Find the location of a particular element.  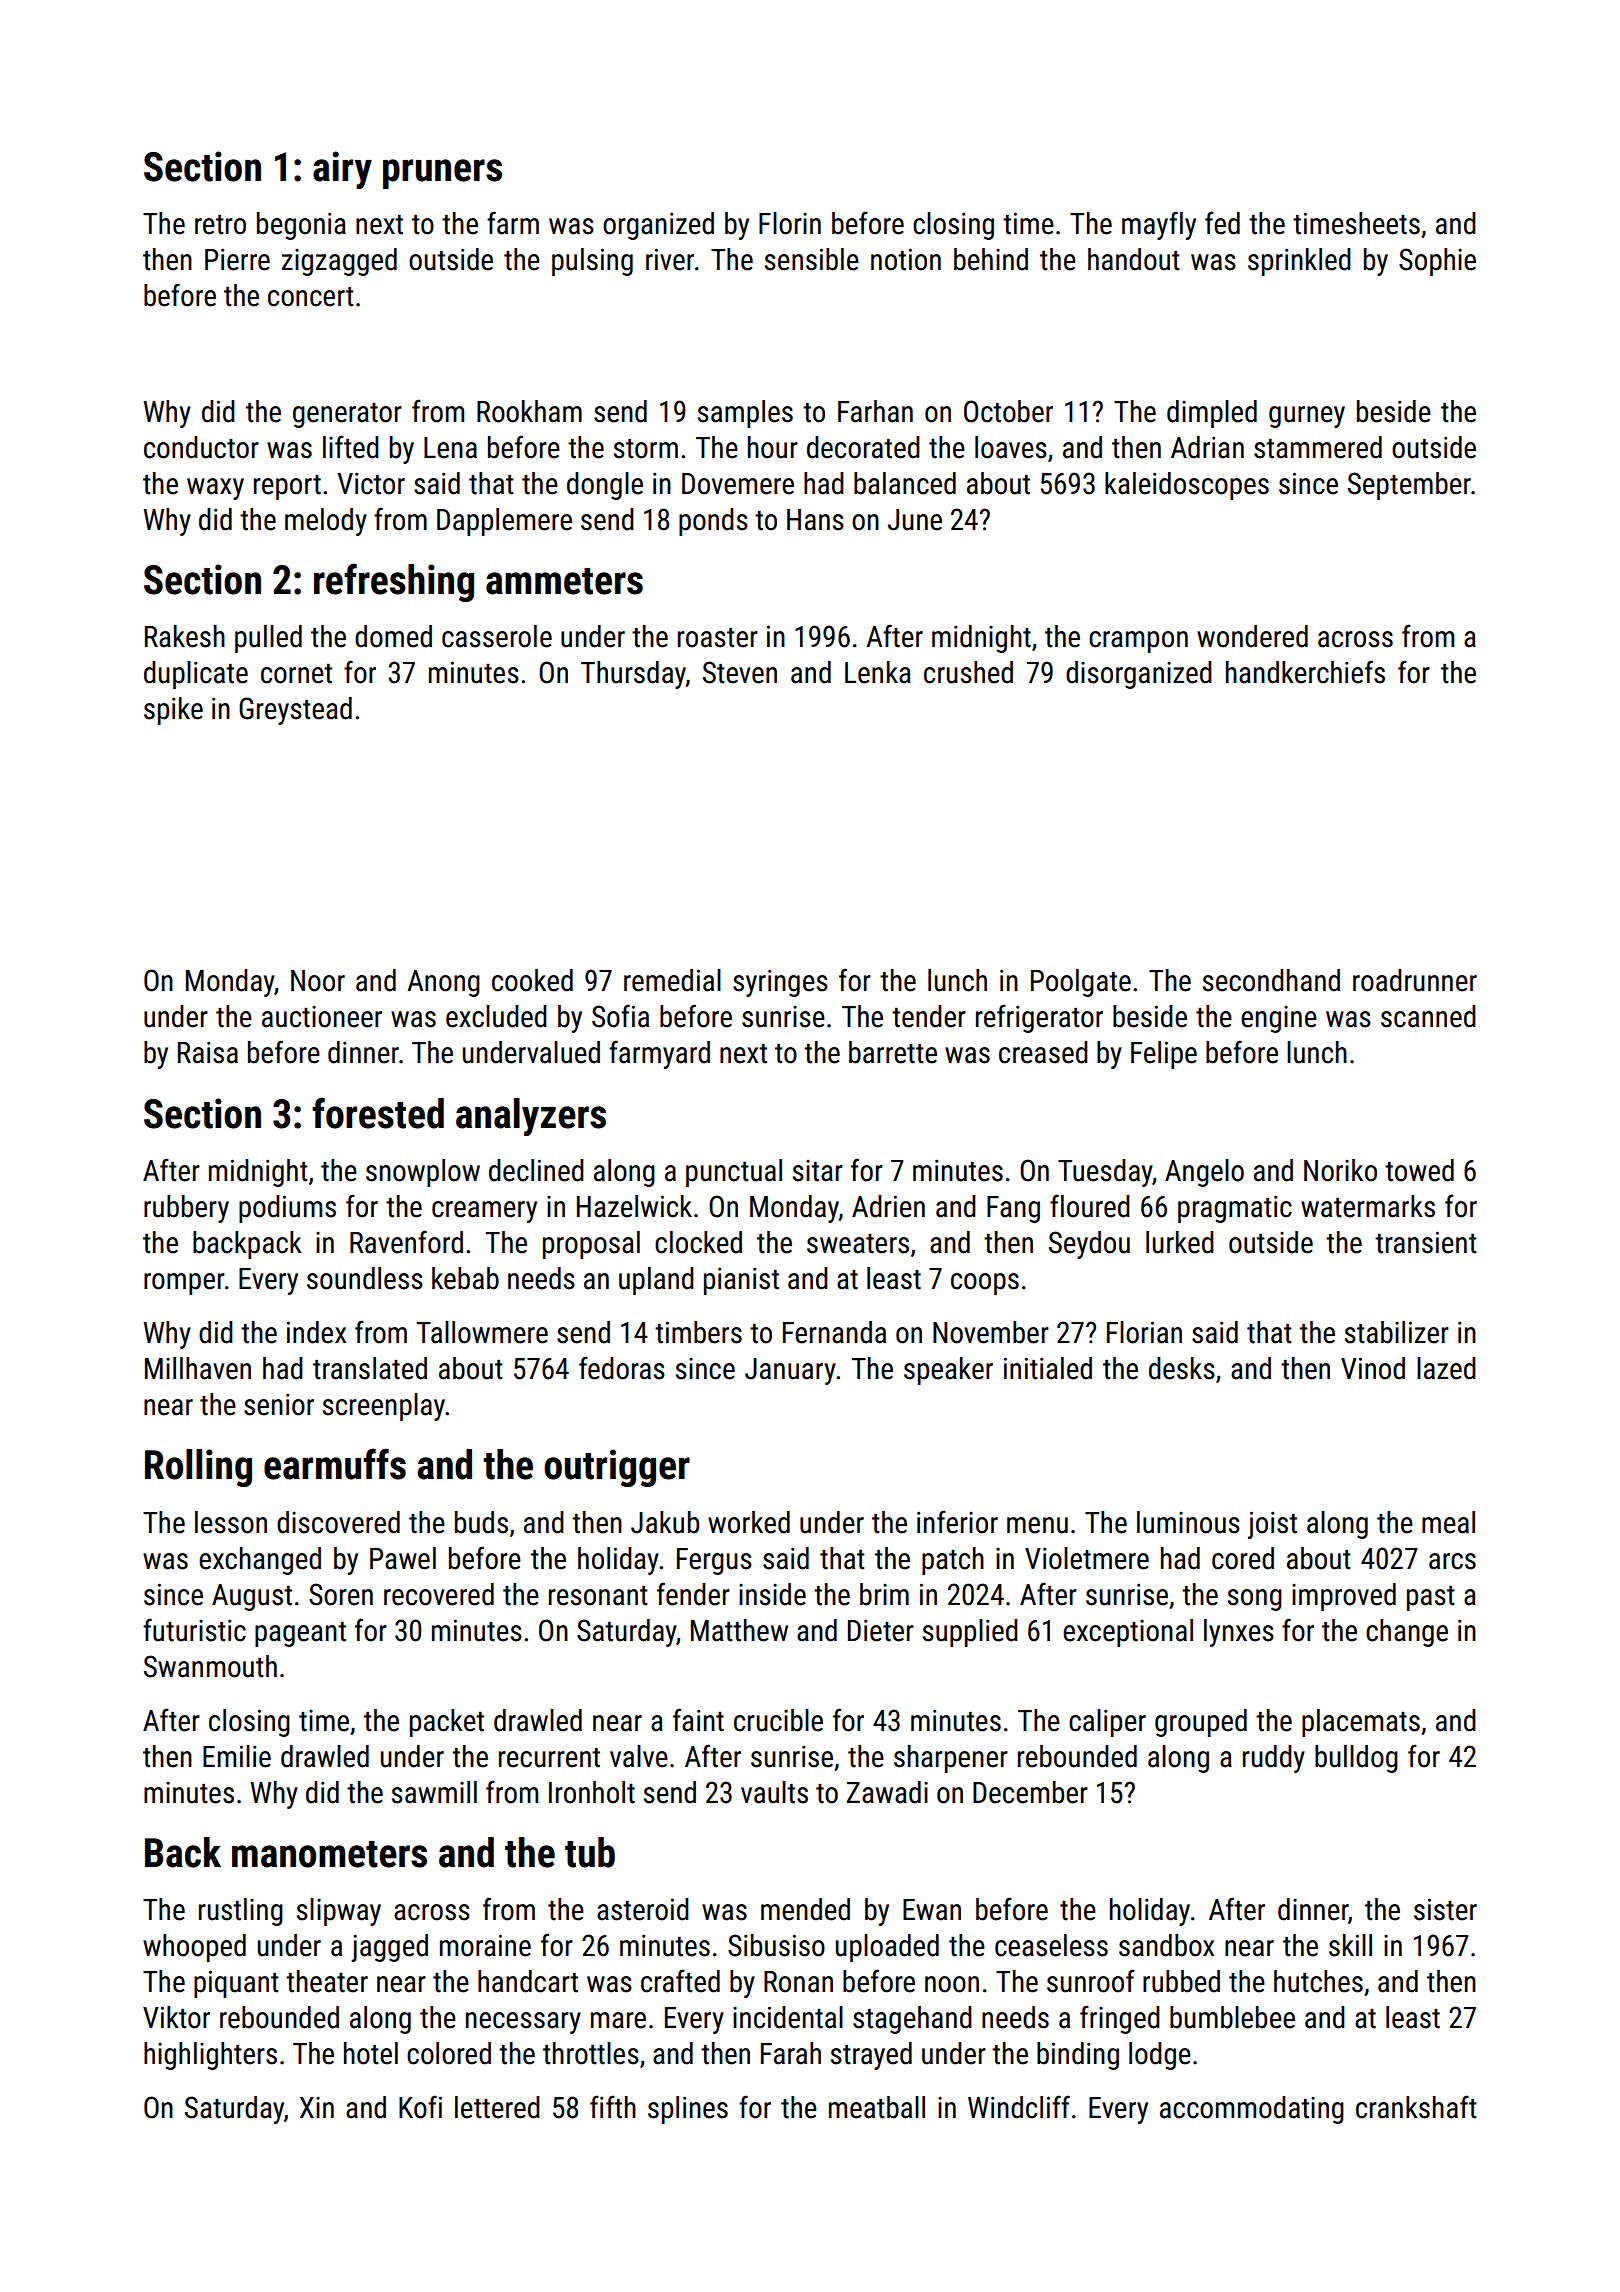

screenplay is located at coordinates (384, 1407).
